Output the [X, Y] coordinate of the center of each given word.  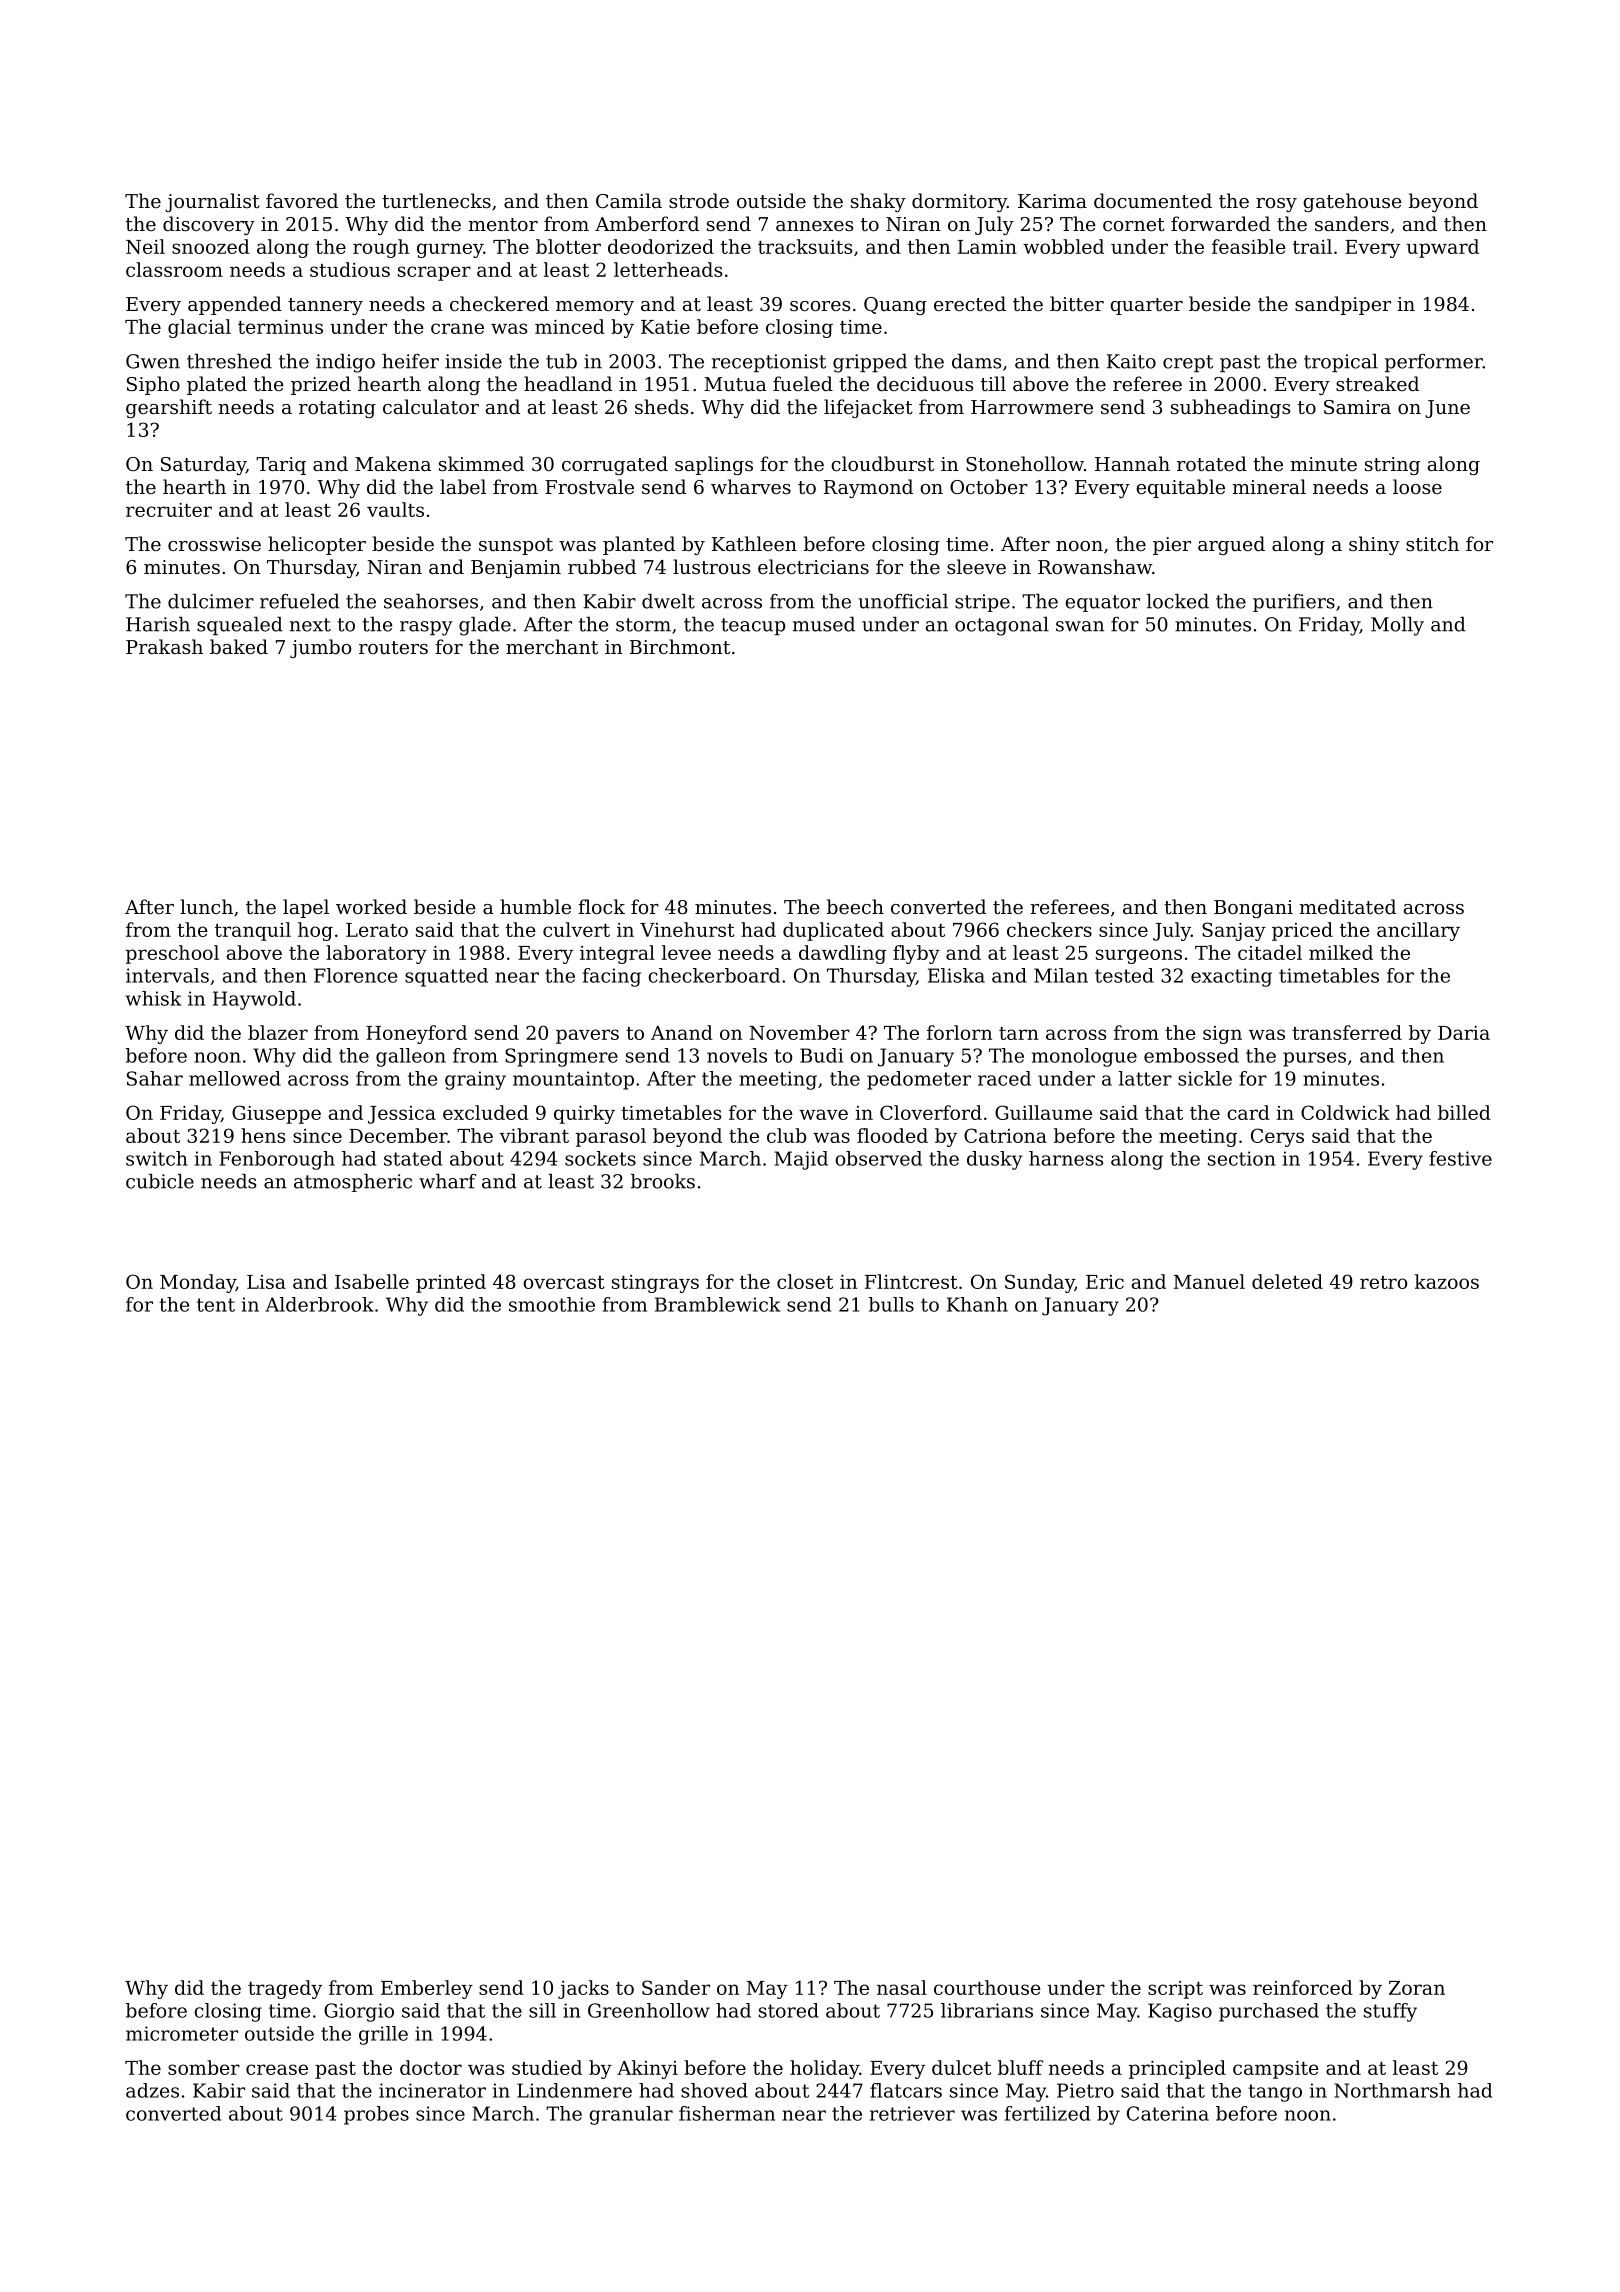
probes [376, 2115]
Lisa [266, 1282]
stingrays [655, 1284]
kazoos [1447, 1281]
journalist [212, 202]
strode [699, 200]
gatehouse [1352, 202]
